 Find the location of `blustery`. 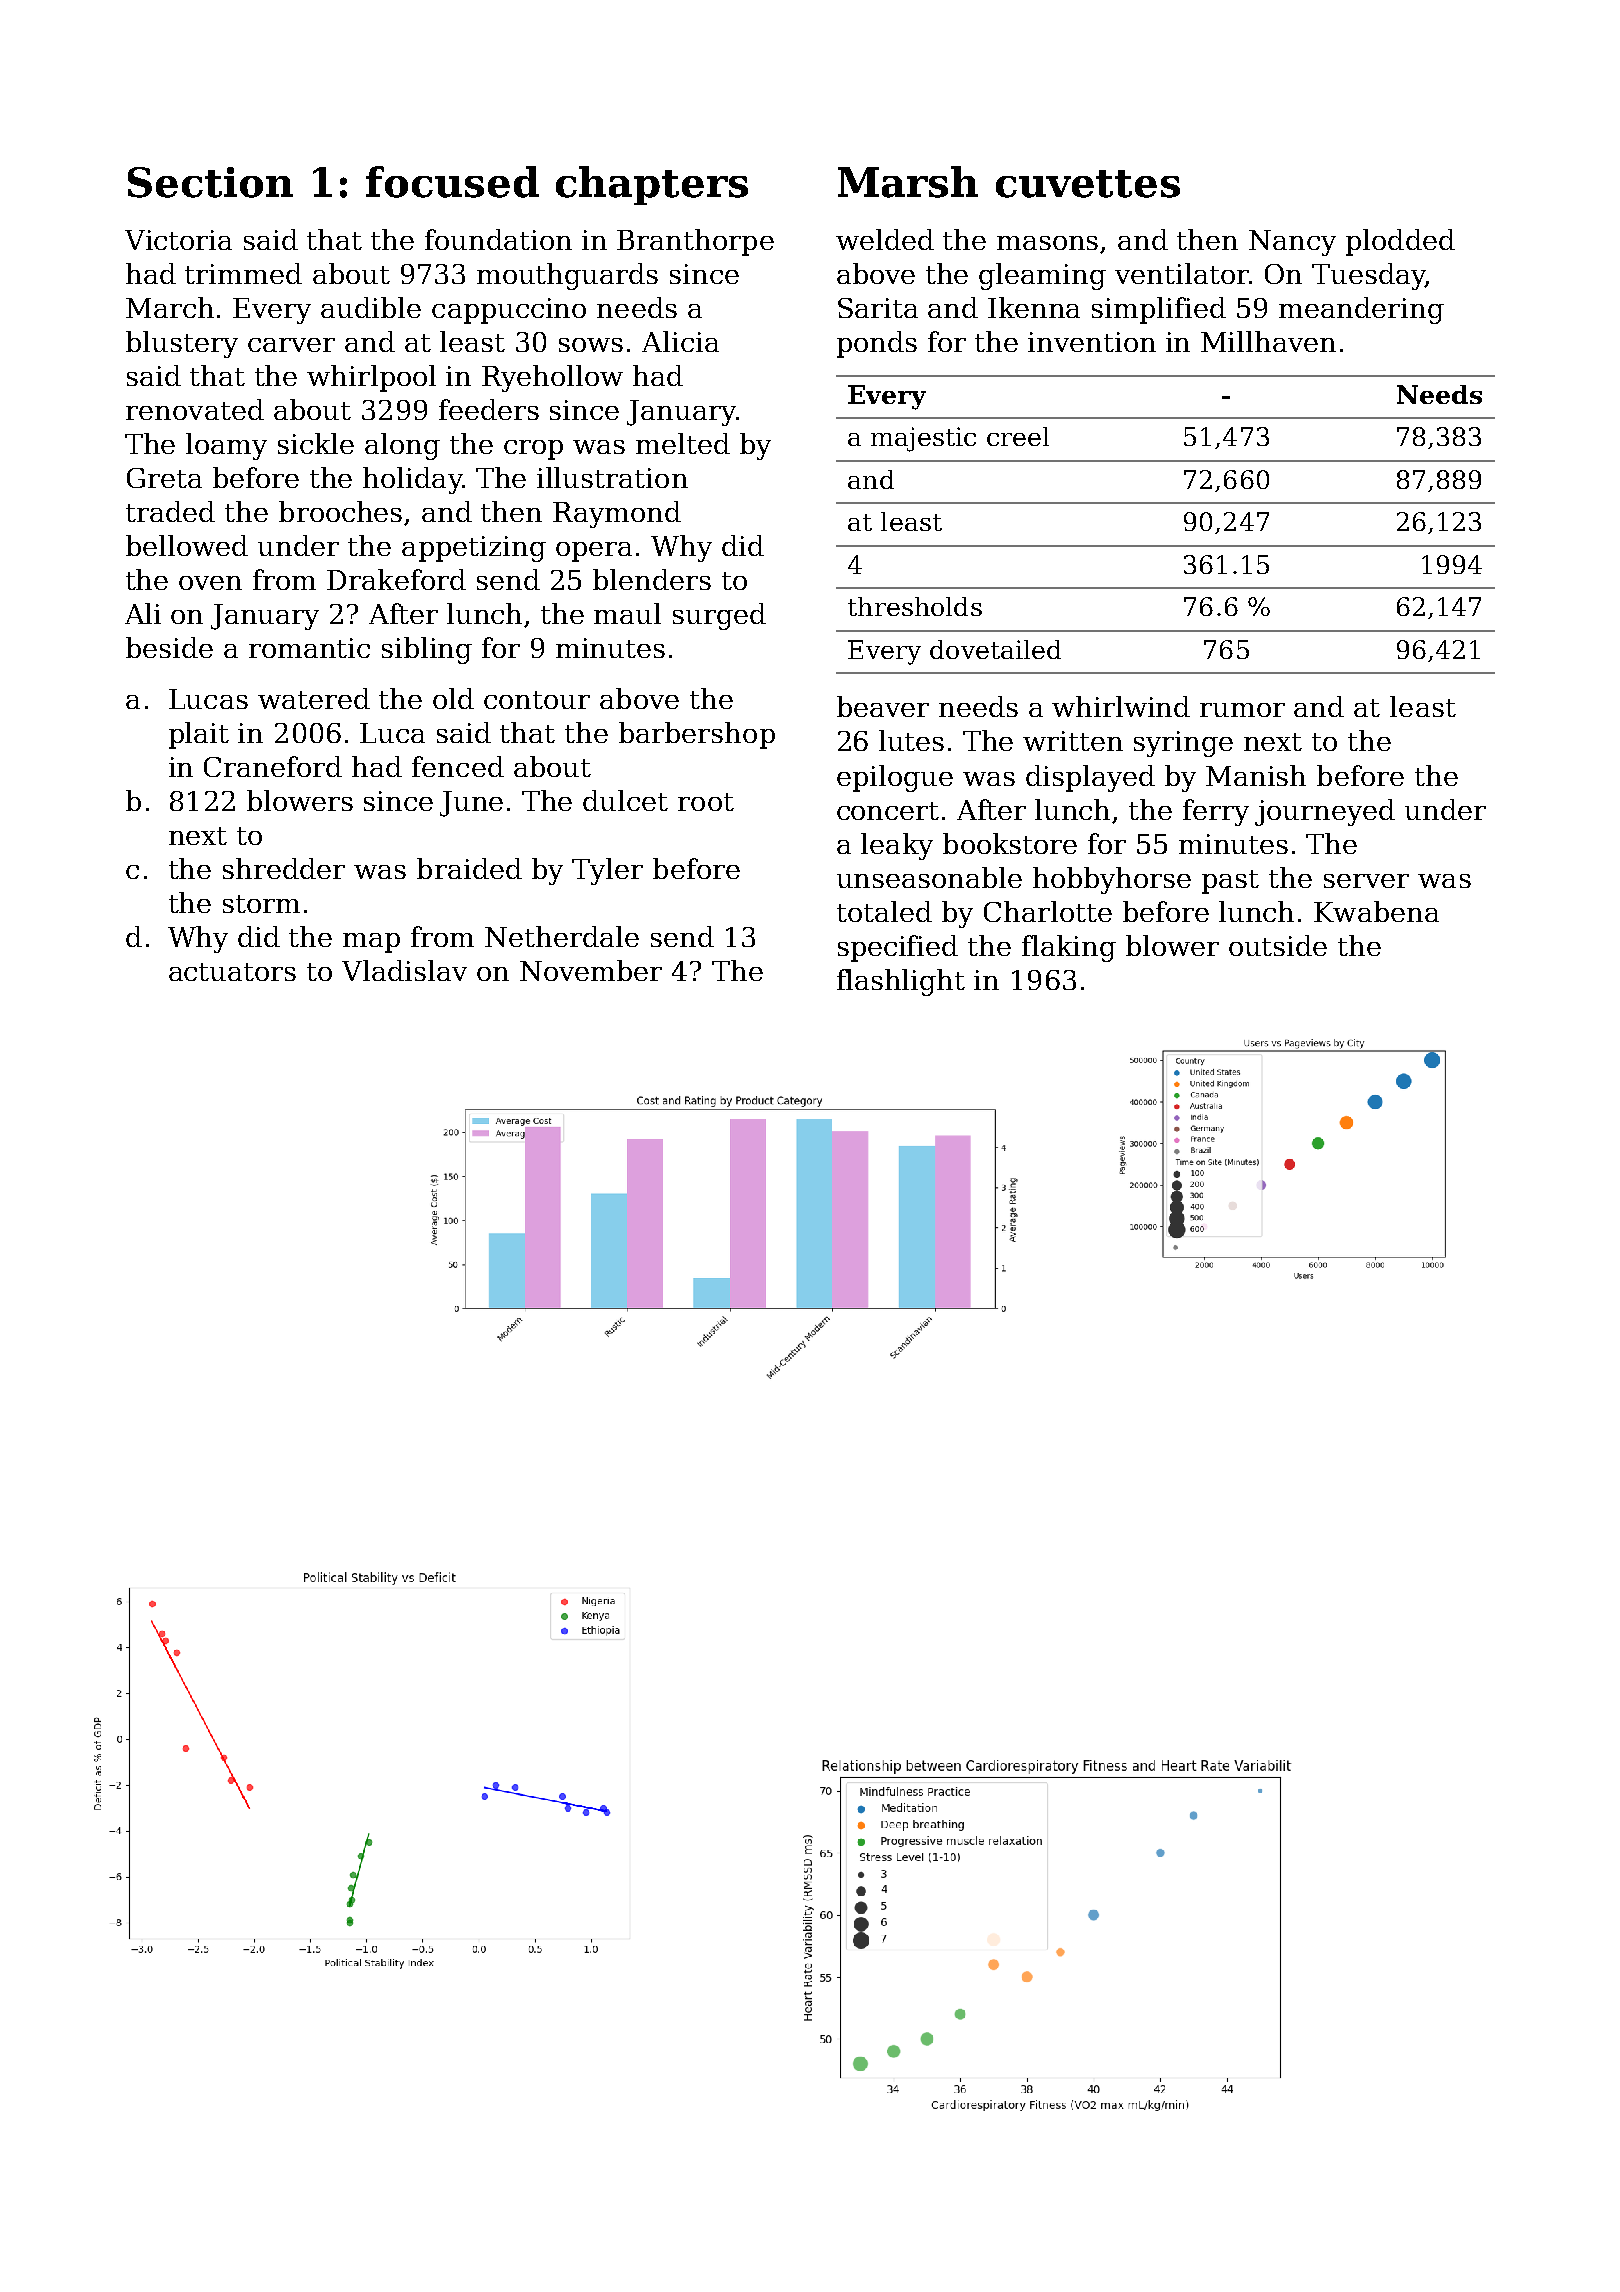

blustery is located at coordinates (182, 344).
